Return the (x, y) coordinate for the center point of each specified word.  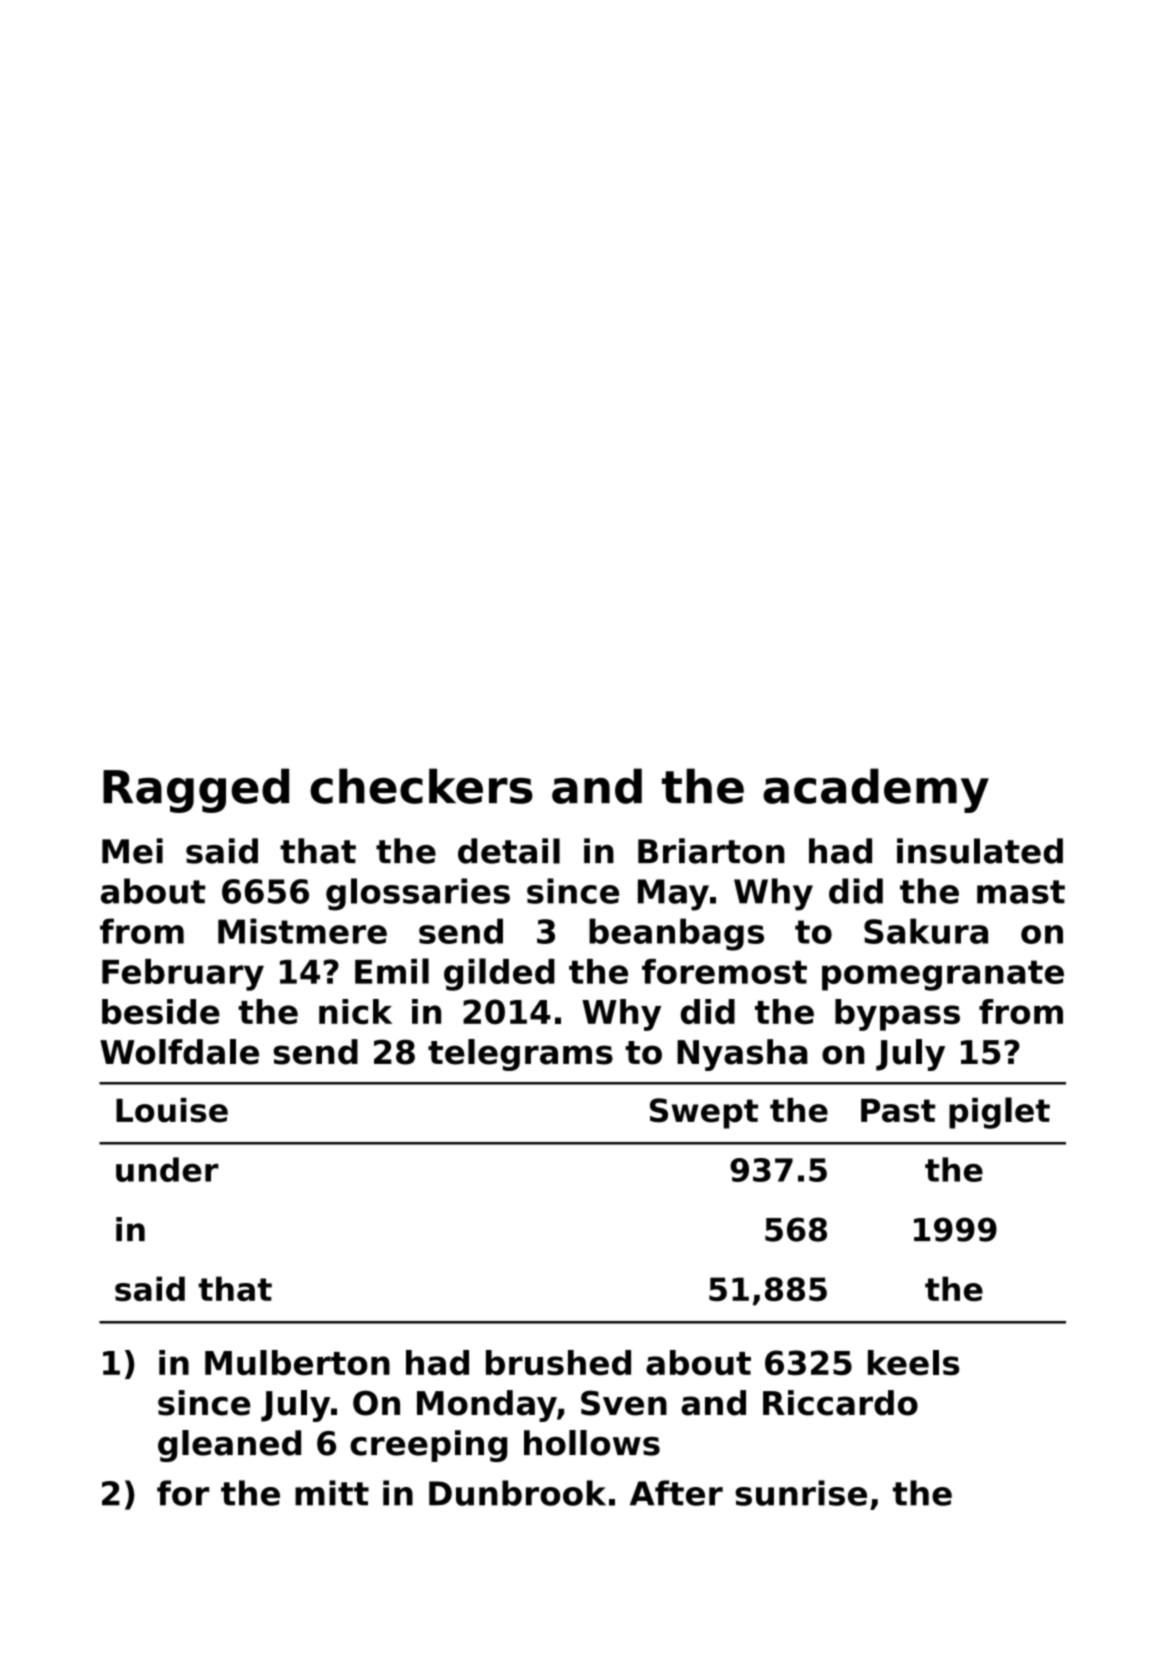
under (167, 1169)
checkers (421, 786)
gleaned (229, 1446)
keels (913, 1362)
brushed (558, 1362)
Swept (704, 1113)
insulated (980, 851)
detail (509, 851)
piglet (999, 1113)
